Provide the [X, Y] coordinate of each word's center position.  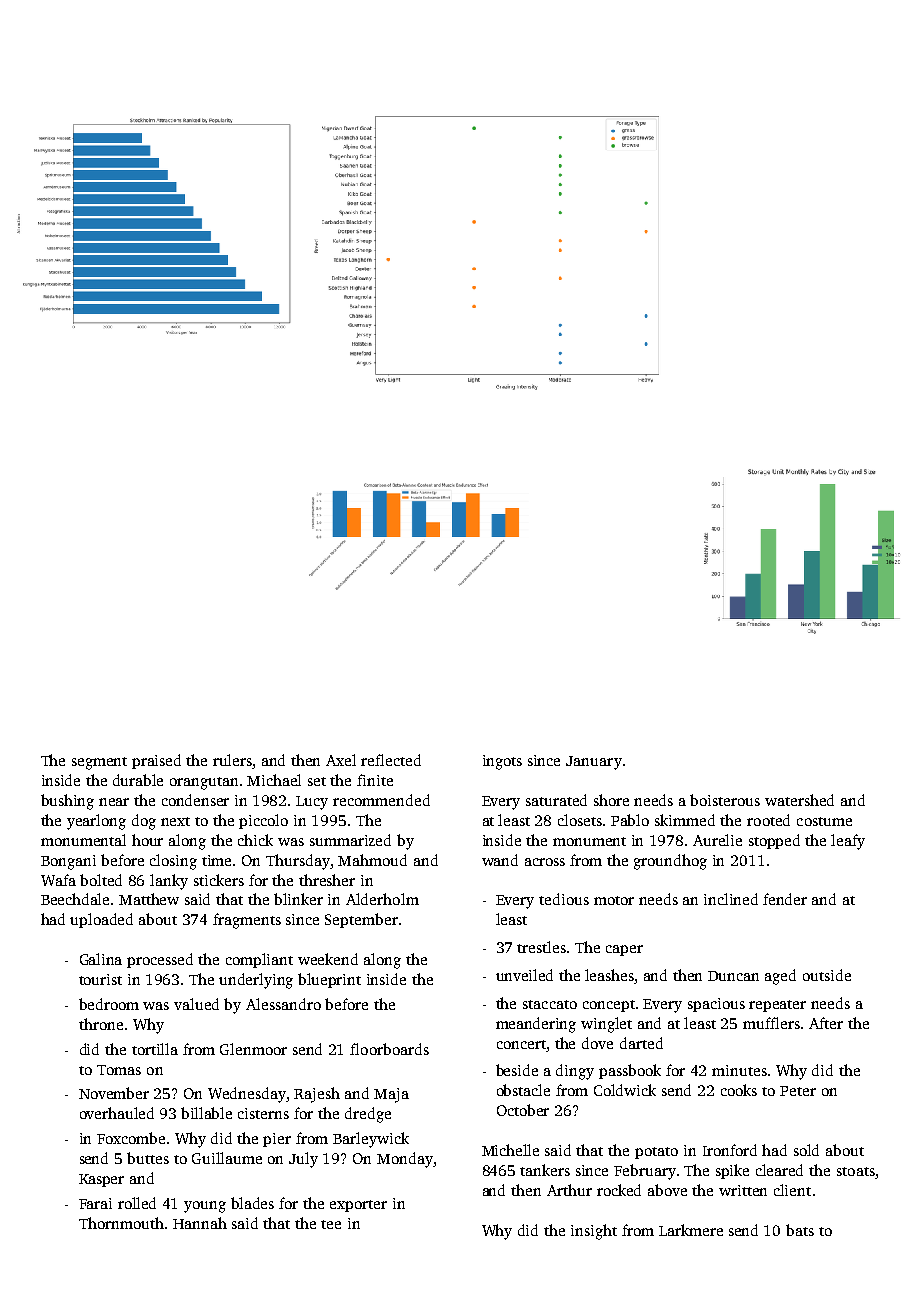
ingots [502, 762]
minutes [739, 1070]
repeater [777, 1006]
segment [99, 763]
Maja [391, 1095]
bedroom [109, 1004]
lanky [169, 882]
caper [624, 950]
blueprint [329, 980]
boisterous [725, 800]
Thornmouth [121, 1223]
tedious [564, 899]
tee [331, 1224]
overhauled [117, 1113]
